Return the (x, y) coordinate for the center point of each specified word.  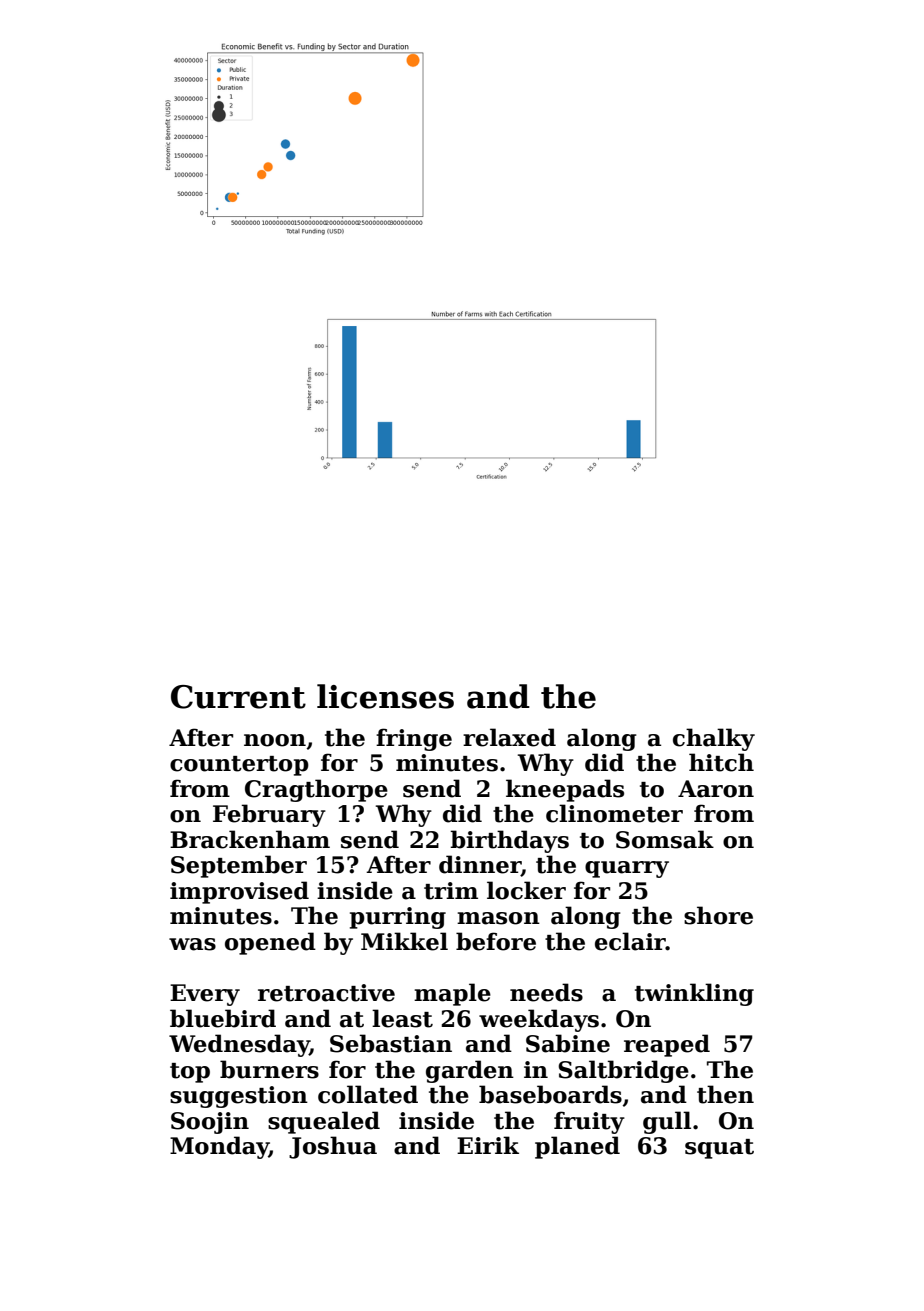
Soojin (210, 1123)
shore (718, 915)
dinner (480, 865)
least (402, 1018)
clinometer (614, 813)
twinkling (694, 994)
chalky (714, 739)
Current (238, 697)
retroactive (326, 993)
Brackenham (250, 839)
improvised (239, 892)
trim (451, 891)
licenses (385, 696)
